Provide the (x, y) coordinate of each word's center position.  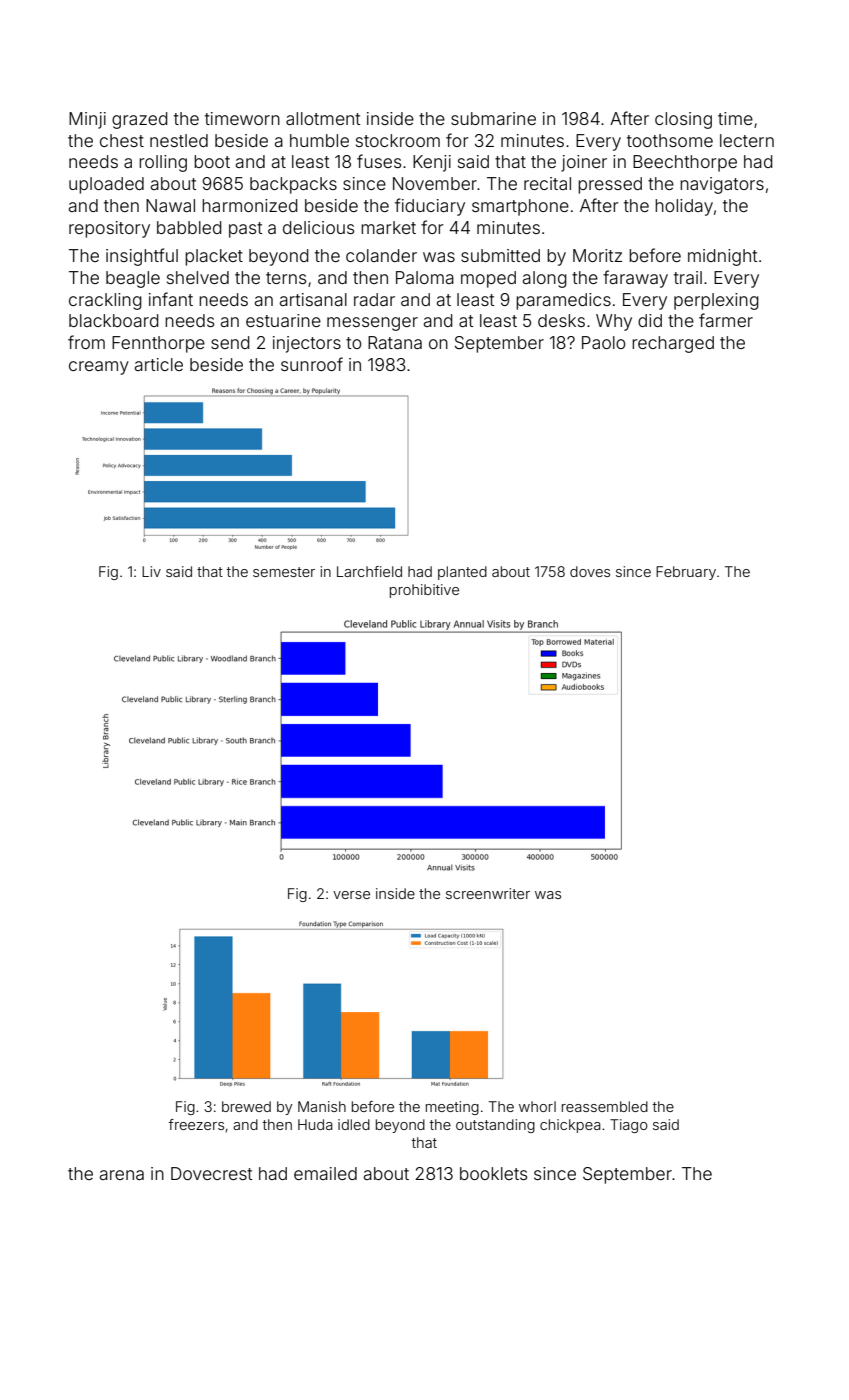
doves (590, 571)
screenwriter (488, 893)
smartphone (520, 207)
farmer (726, 320)
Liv (151, 571)
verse (351, 895)
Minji (87, 120)
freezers (196, 1124)
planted (462, 573)
